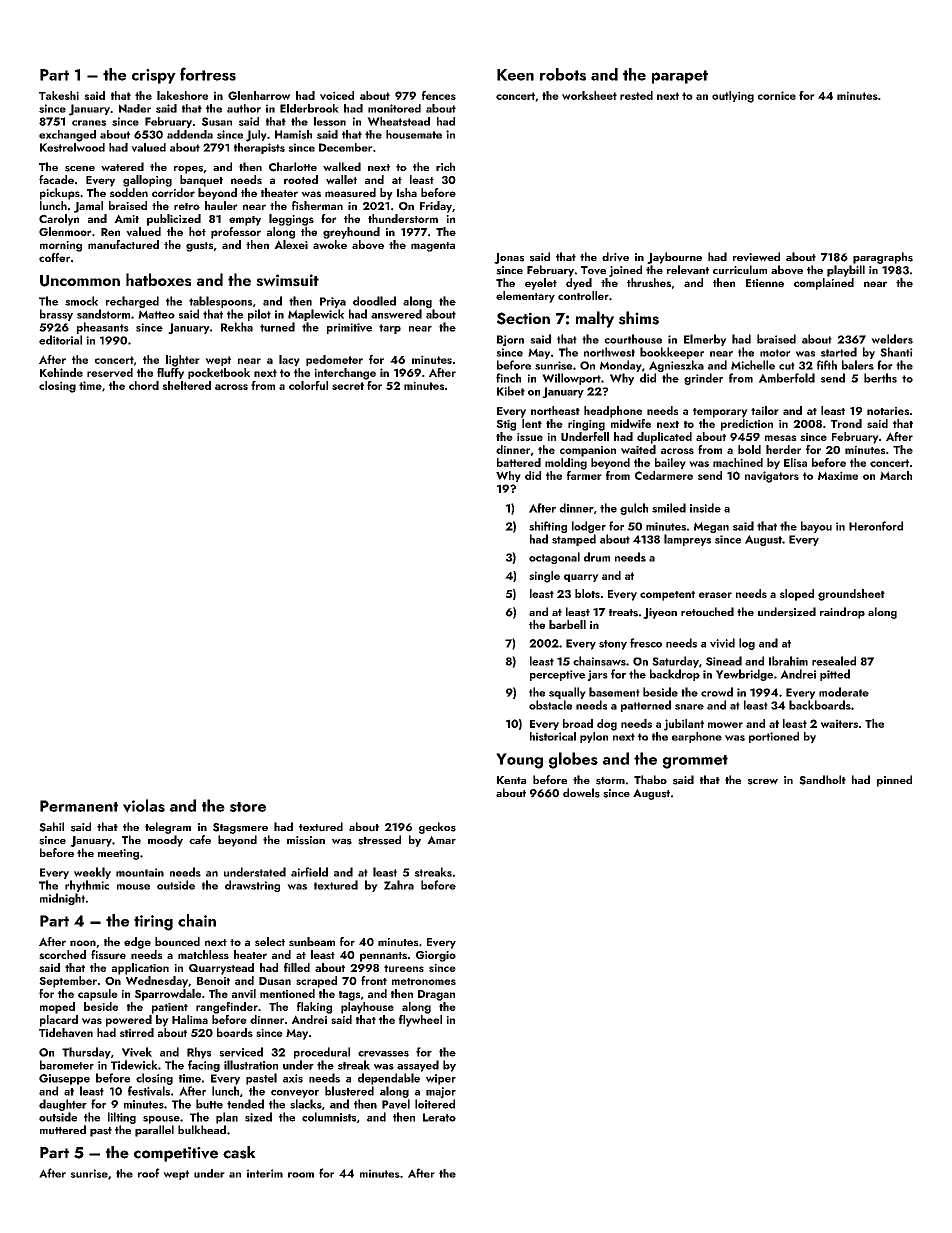  What do you see at coordinates (441, 840) in the document?
I see `Amar` at bounding box center [441, 840].
